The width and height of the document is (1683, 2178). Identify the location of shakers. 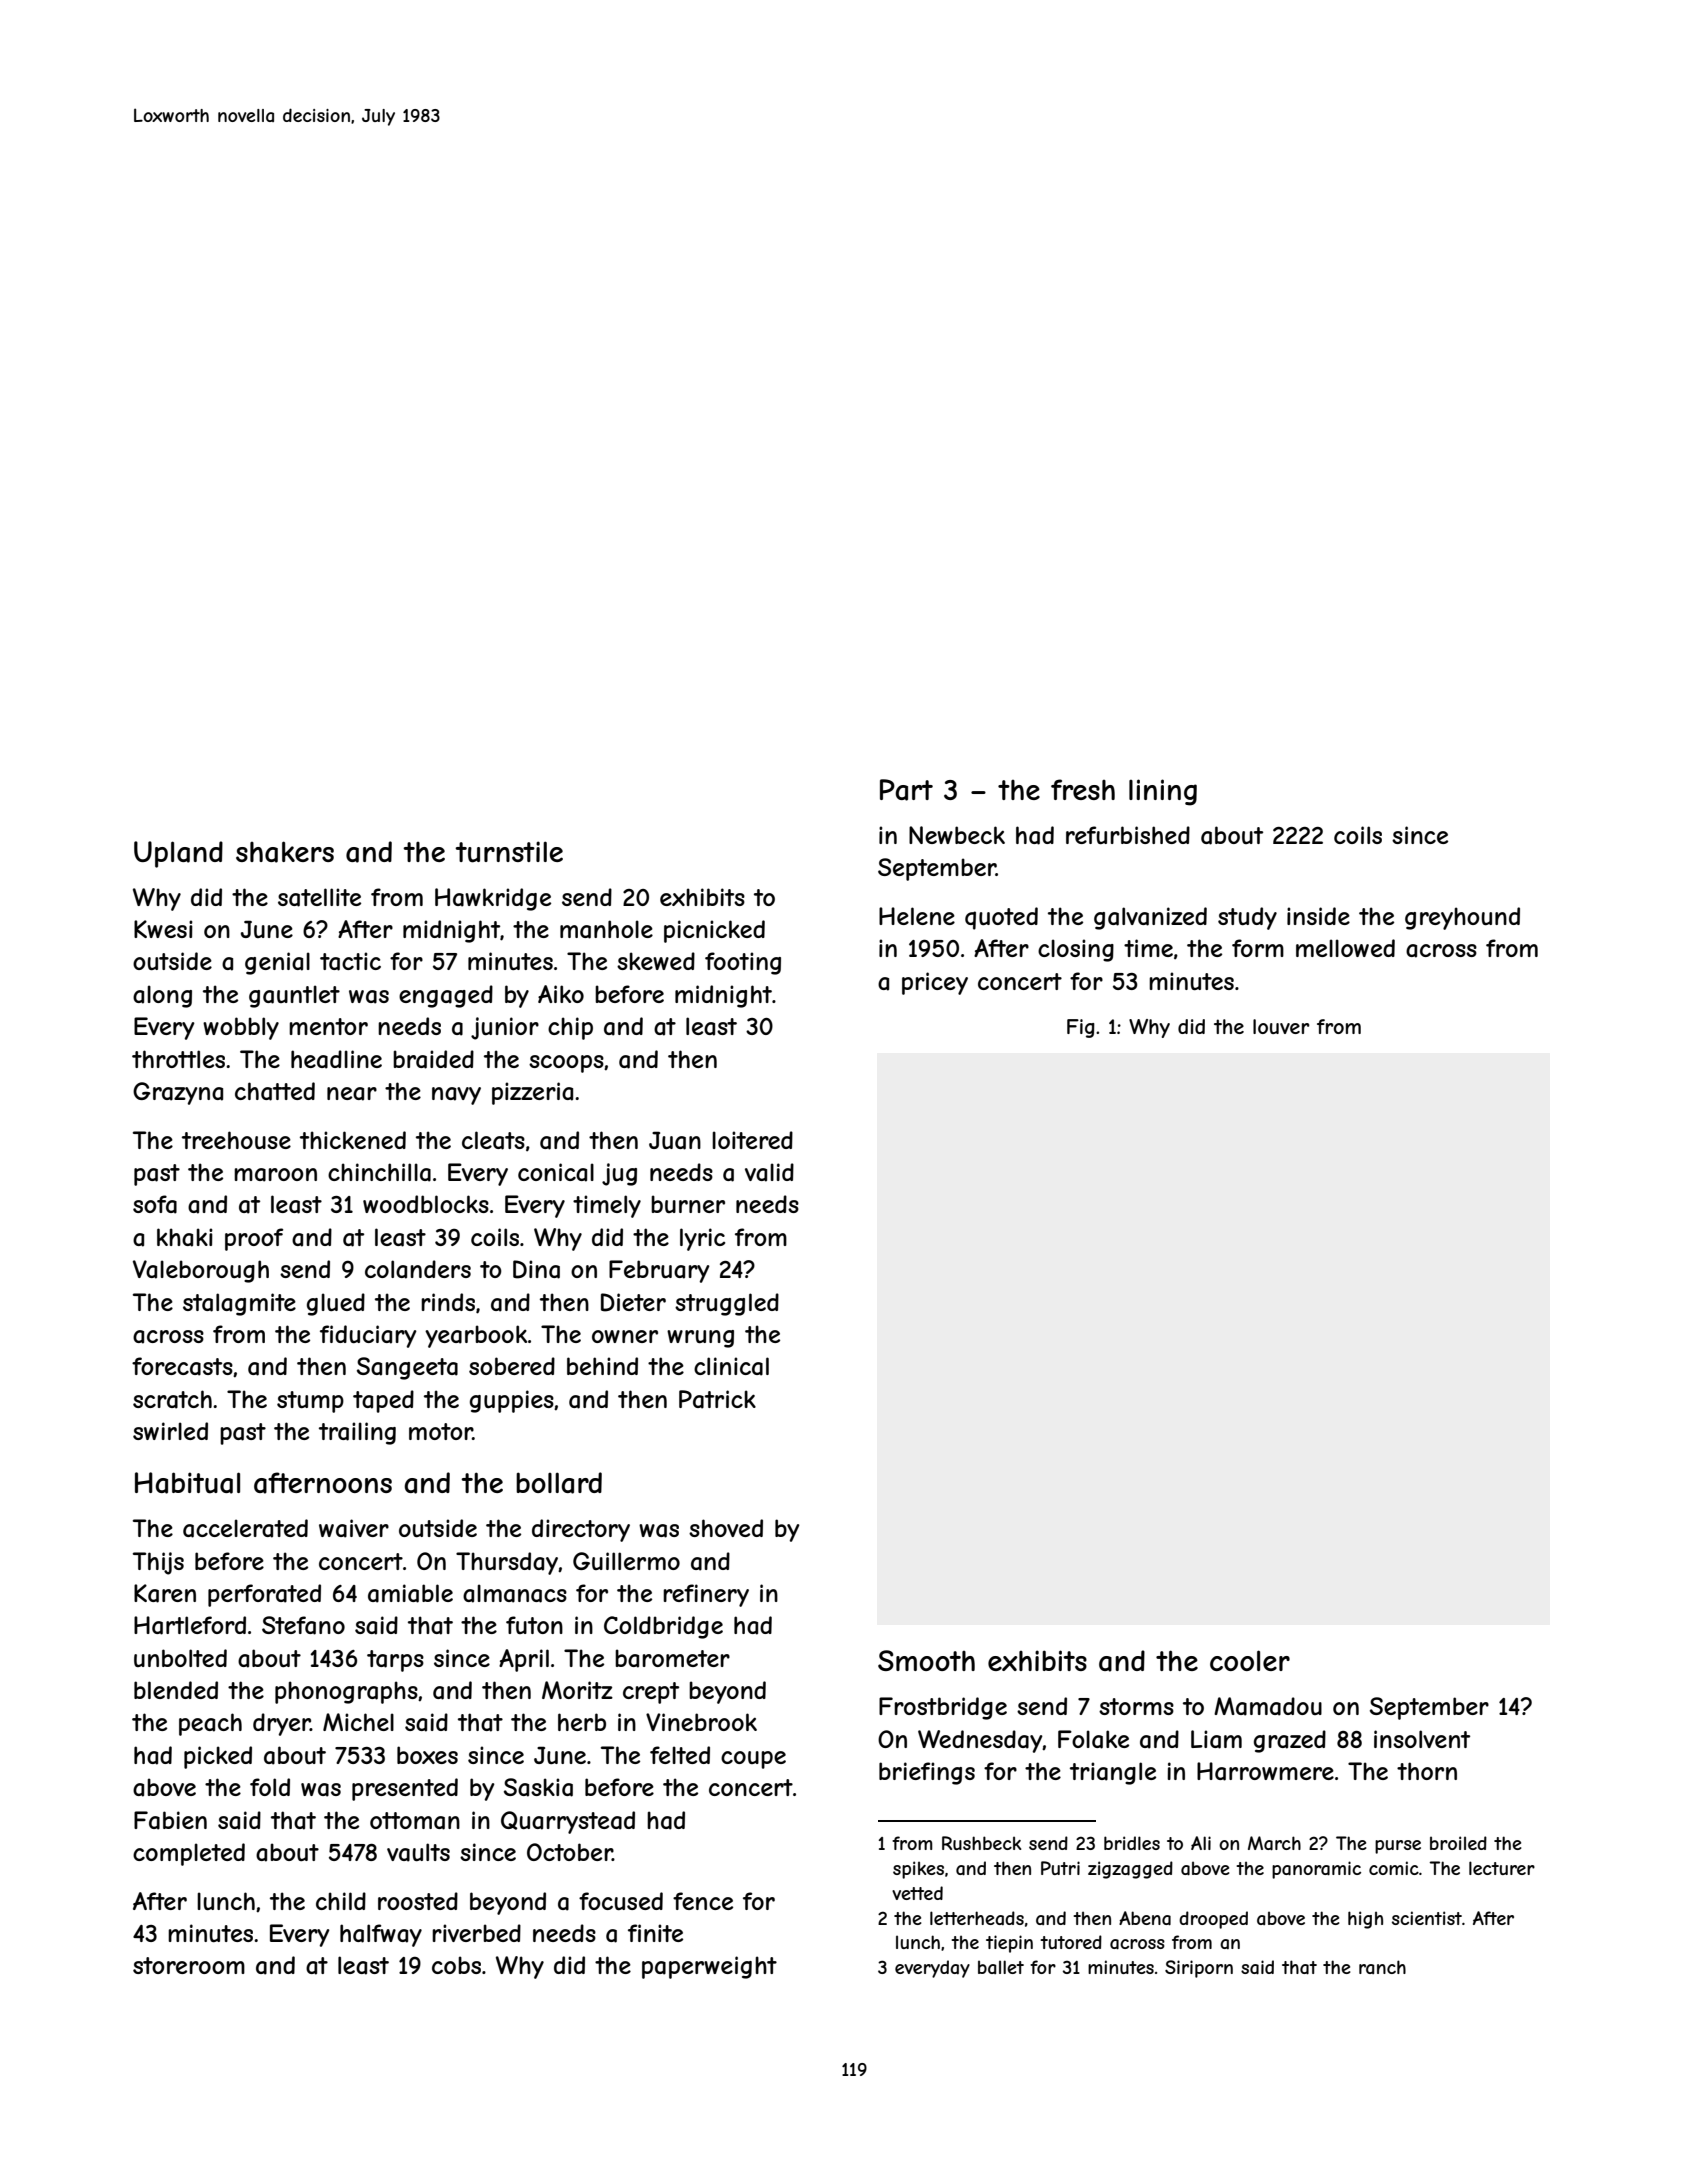
(285, 852).
